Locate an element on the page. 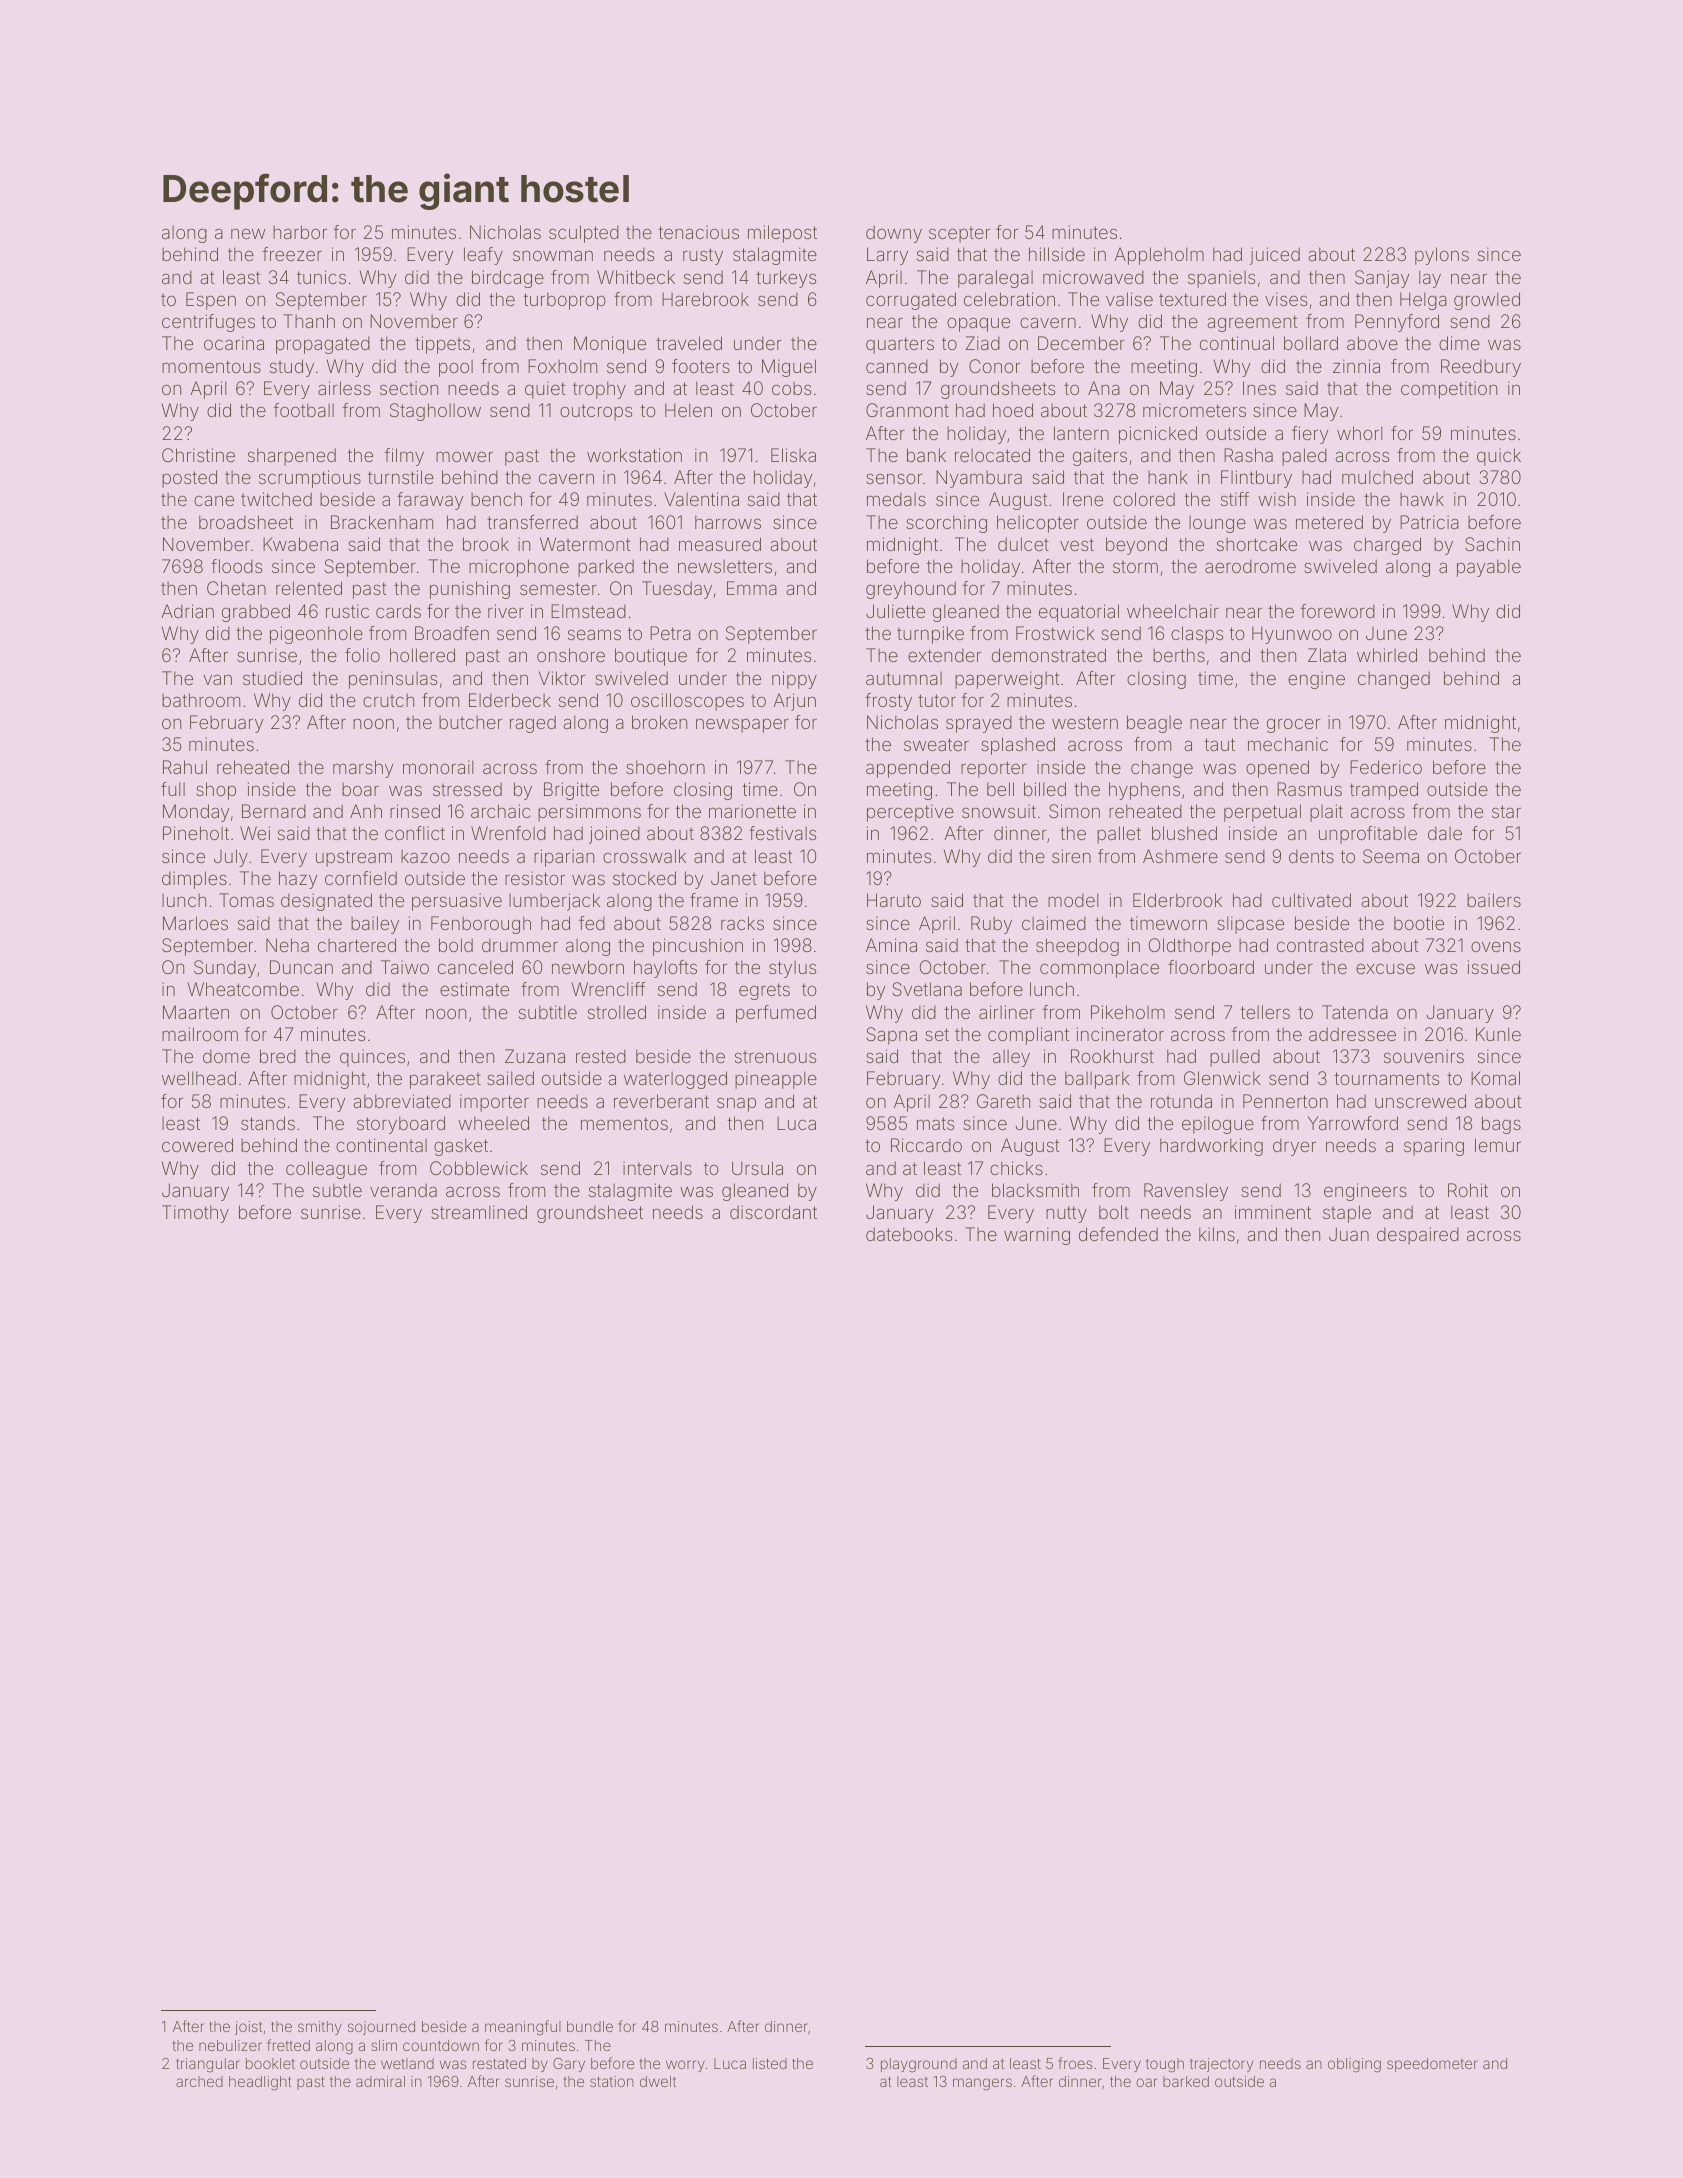 This page has height=2178, width=1683. Cobblewick is located at coordinates (479, 1168).
